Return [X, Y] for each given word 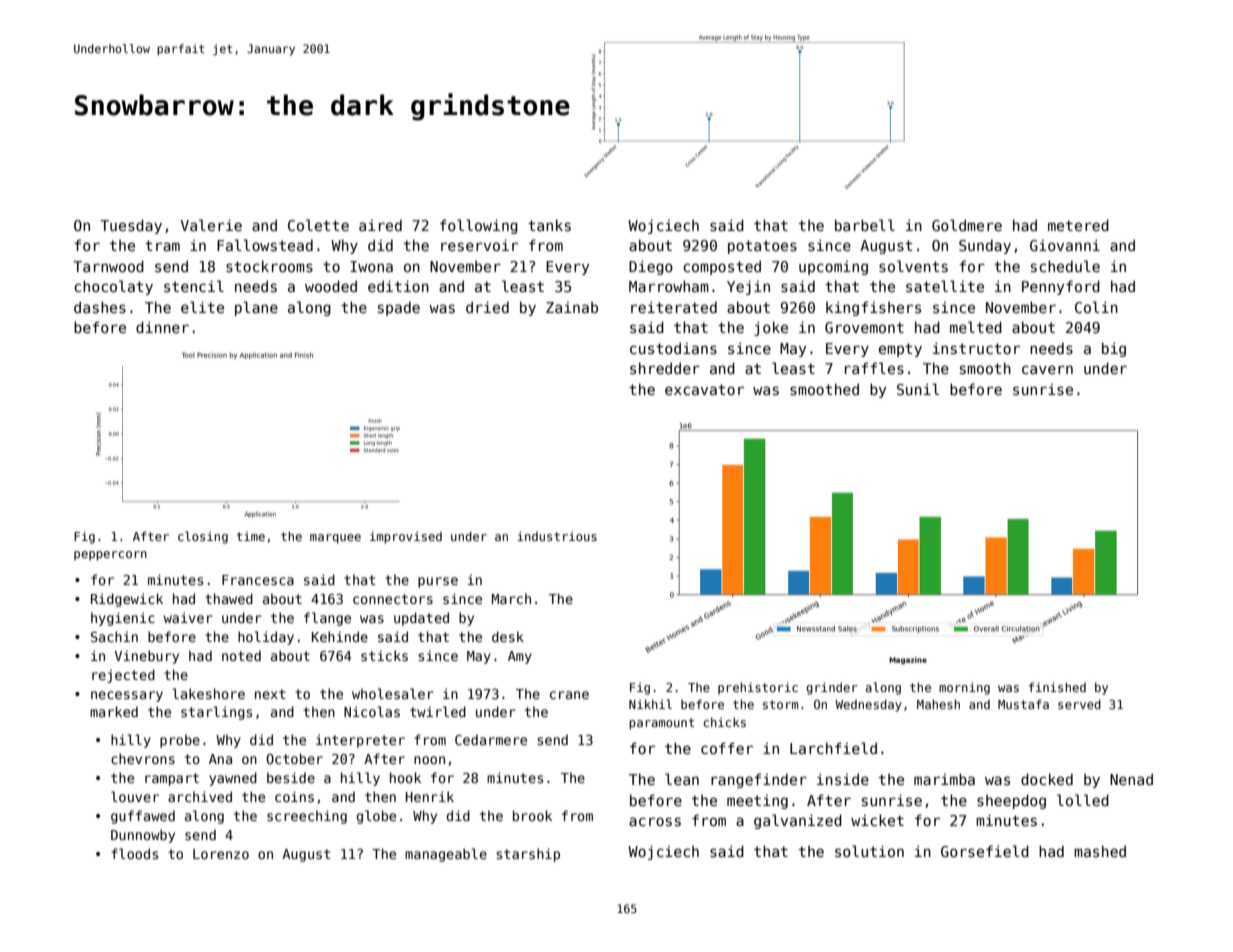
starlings [216, 713]
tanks [549, 225]
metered [1078, 225]
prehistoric [758, 688]
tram [162, 245]
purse [438, 582]
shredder [665, 368]
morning [964, 688]
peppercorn [110, 556]
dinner [162, 327]
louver [135, 796]
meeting [757, 802]
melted [976, 327]
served [1079, 704]
